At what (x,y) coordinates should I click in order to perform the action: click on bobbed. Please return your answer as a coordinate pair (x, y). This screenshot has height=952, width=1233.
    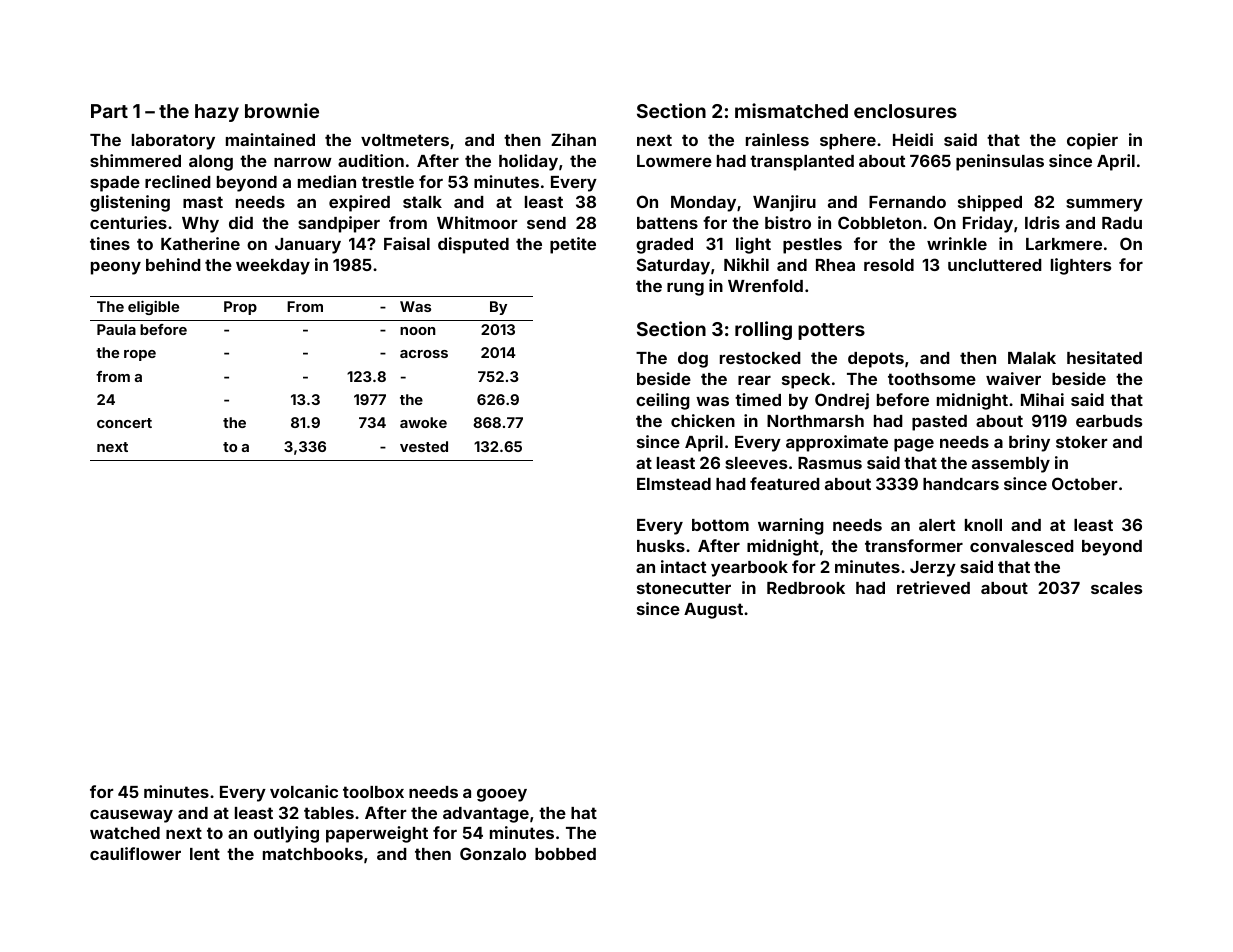
    Looking at the image, I should click on (565, 854).
